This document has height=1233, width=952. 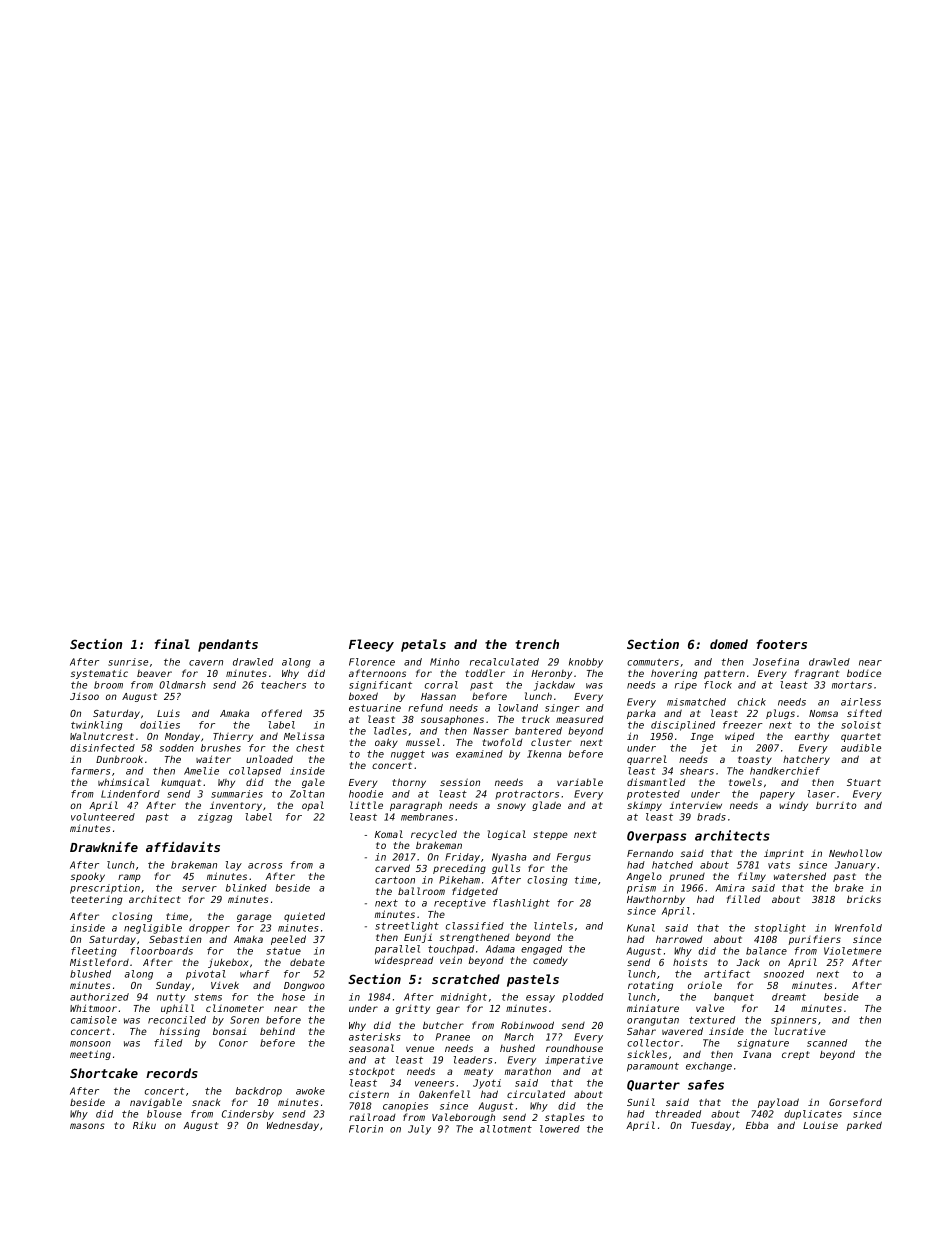 What do you see at coordinates (712, 1020) in the document?
I see `textured` at bounding box center [712, 1020].
